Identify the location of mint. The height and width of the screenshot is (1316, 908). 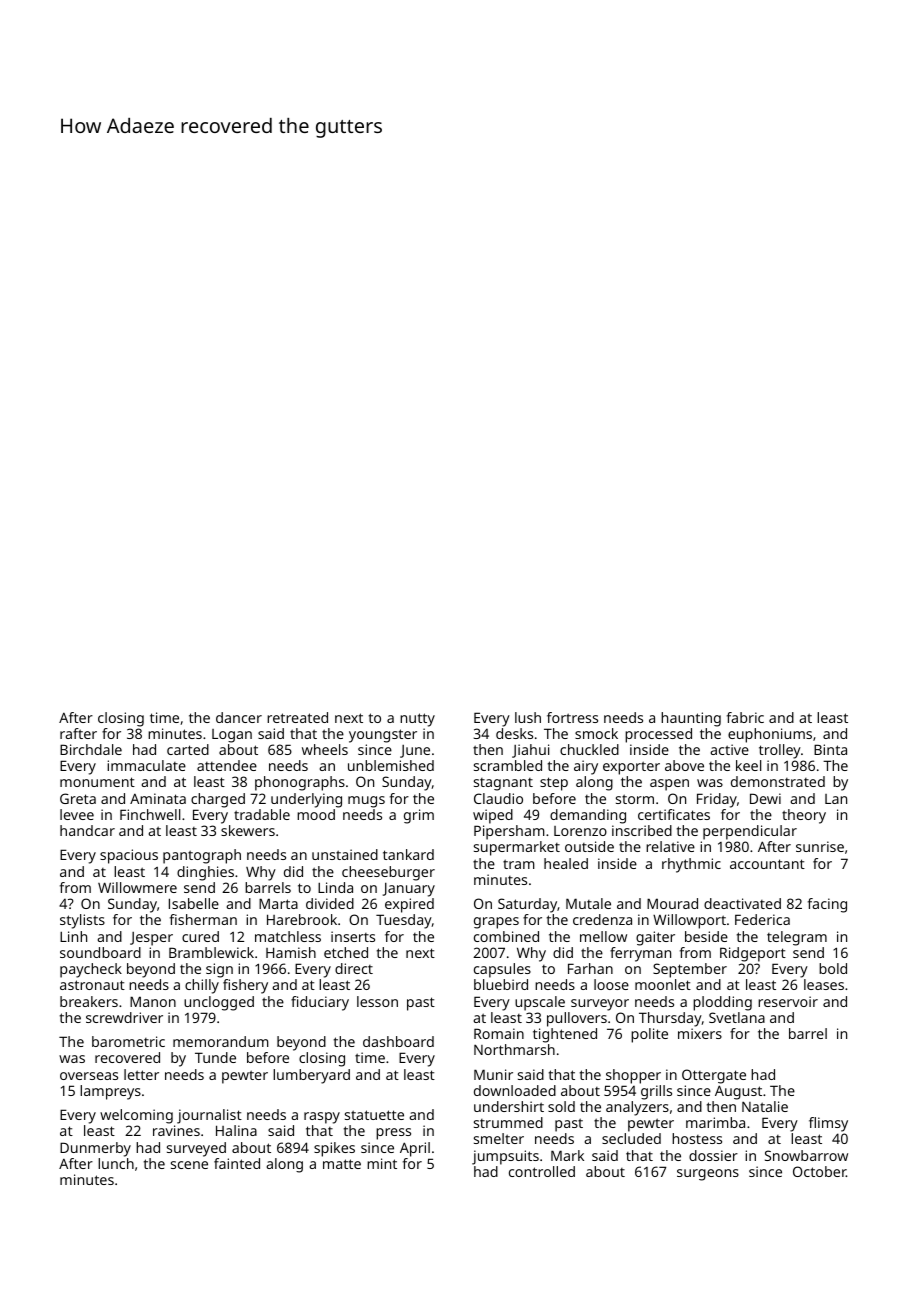
(382, 1163).
